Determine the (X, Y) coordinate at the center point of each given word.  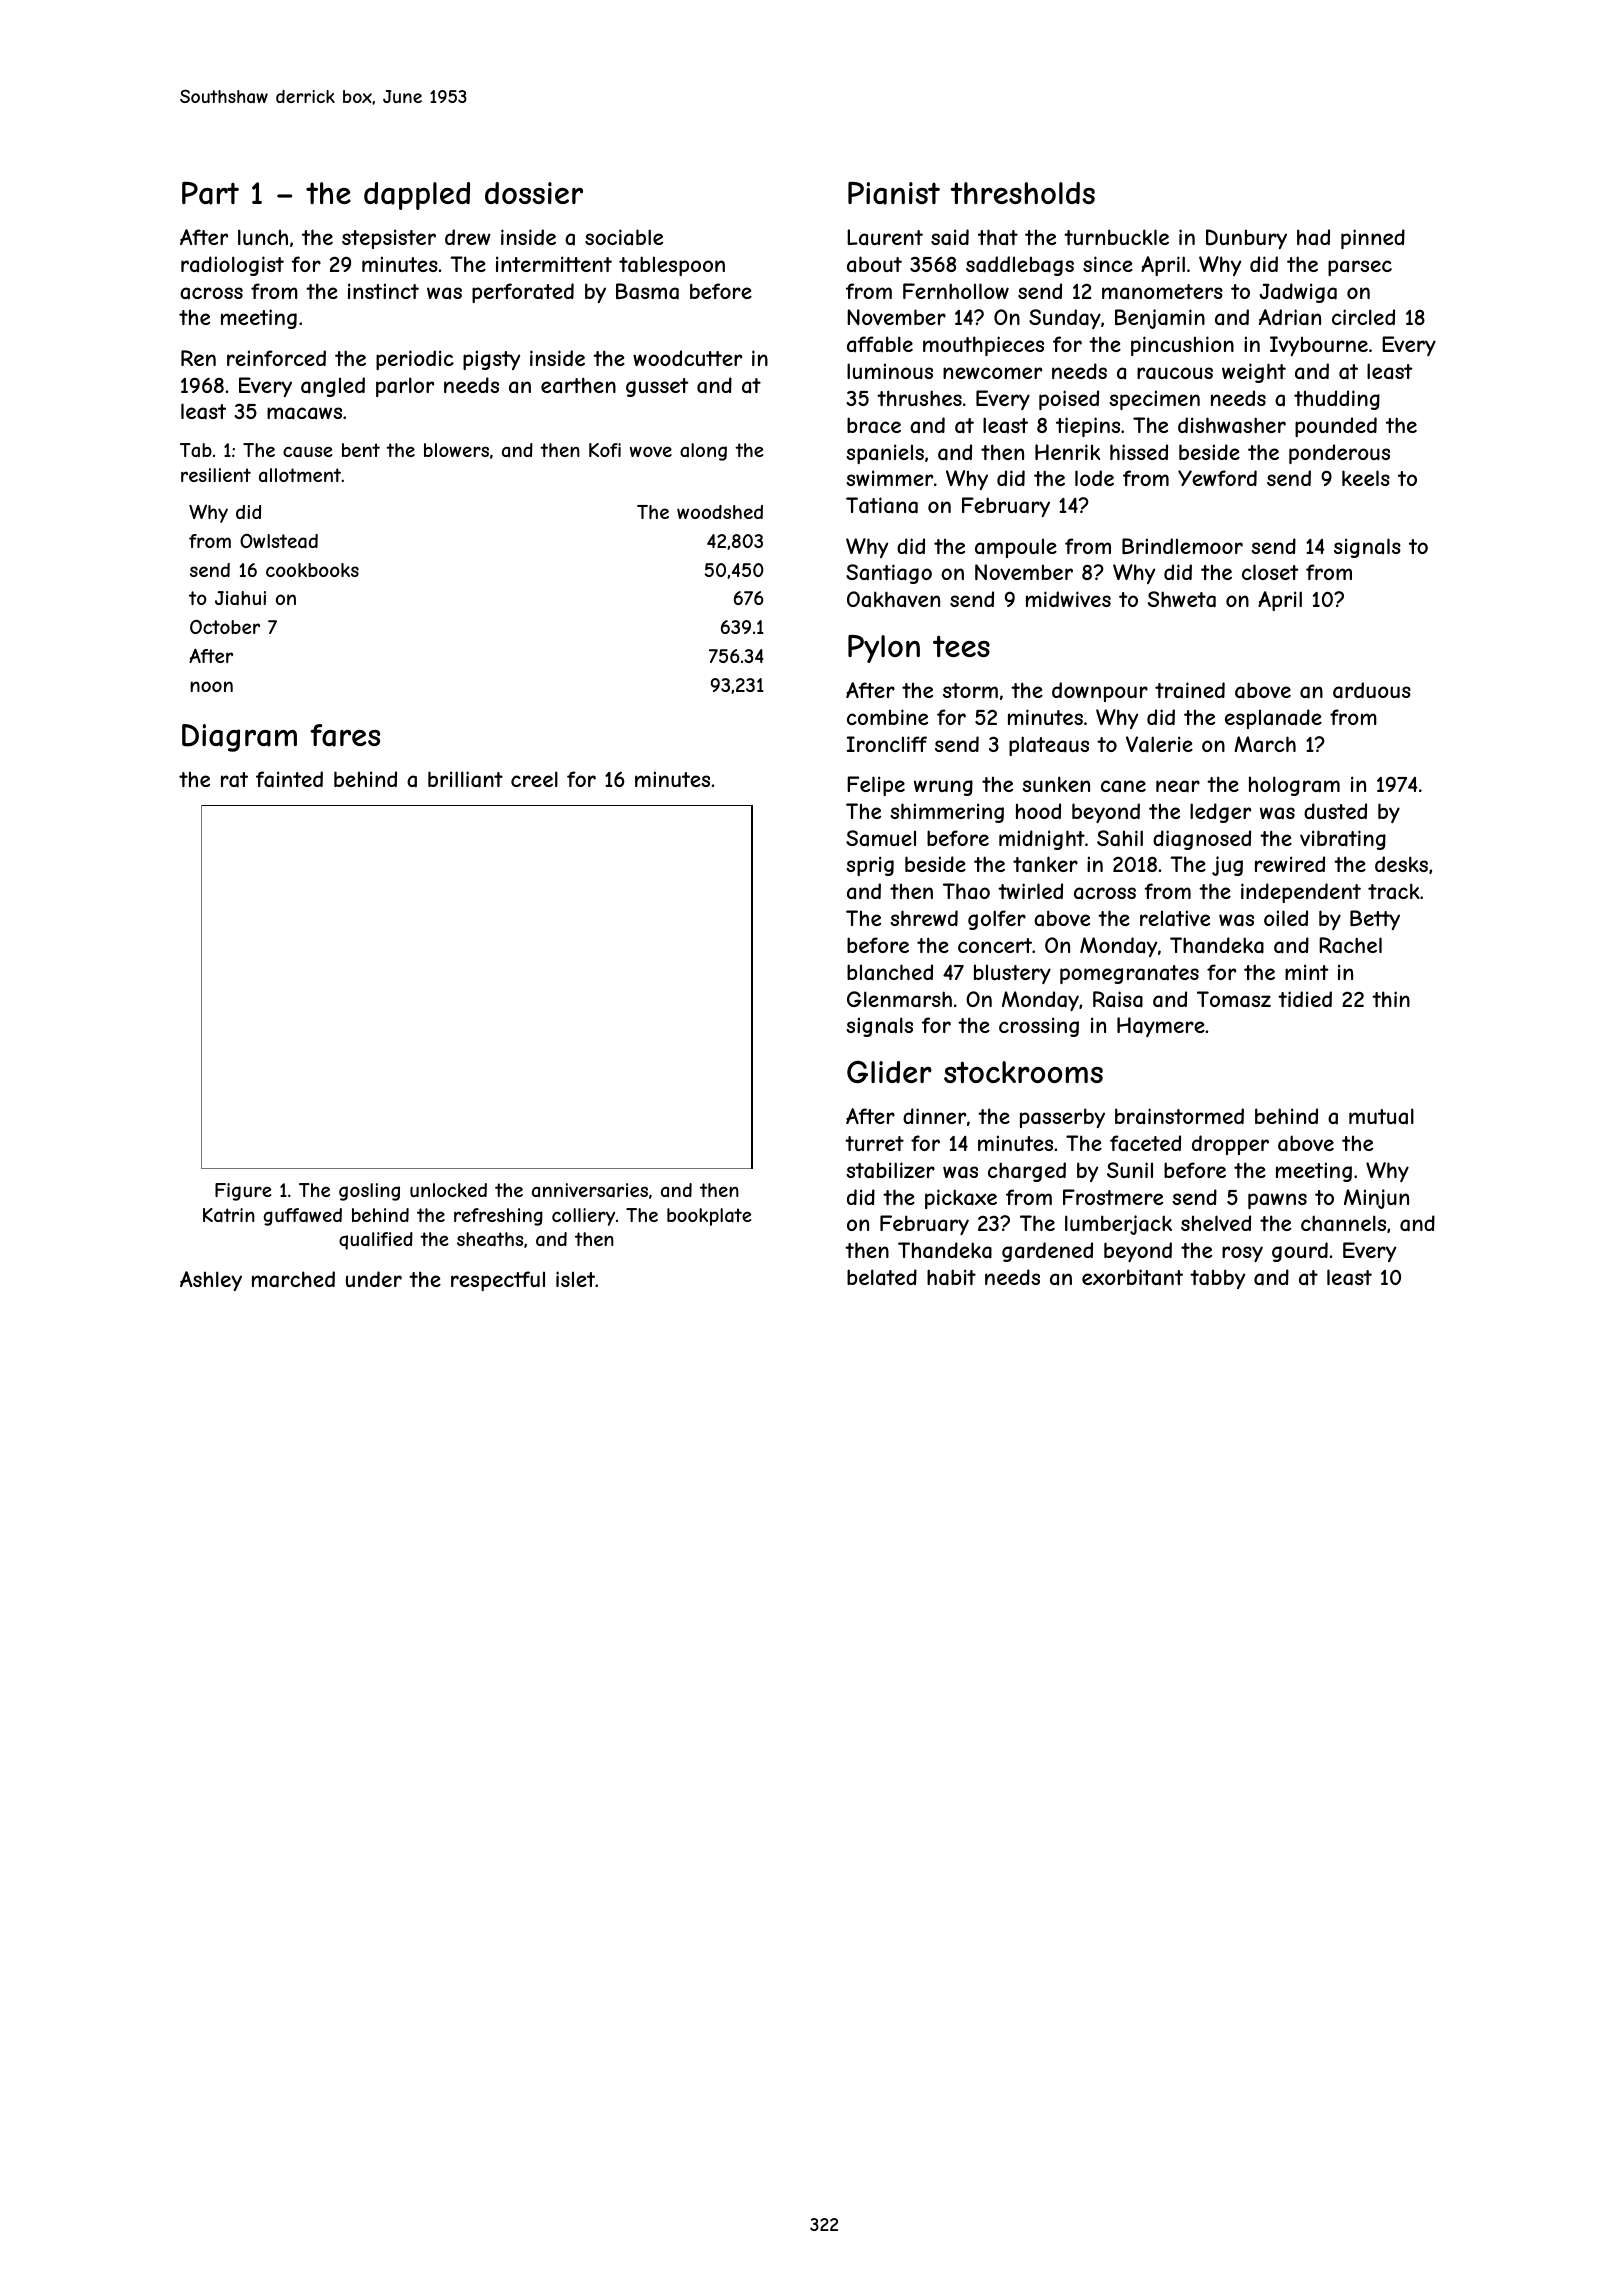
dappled (417, 196)
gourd (1300, 1252)
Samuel (881, 838)
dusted (1335, 811)
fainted (289, 779)
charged (1027, 1172)
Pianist (894, 193)
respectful (498, 1281)
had (1313, 237)
